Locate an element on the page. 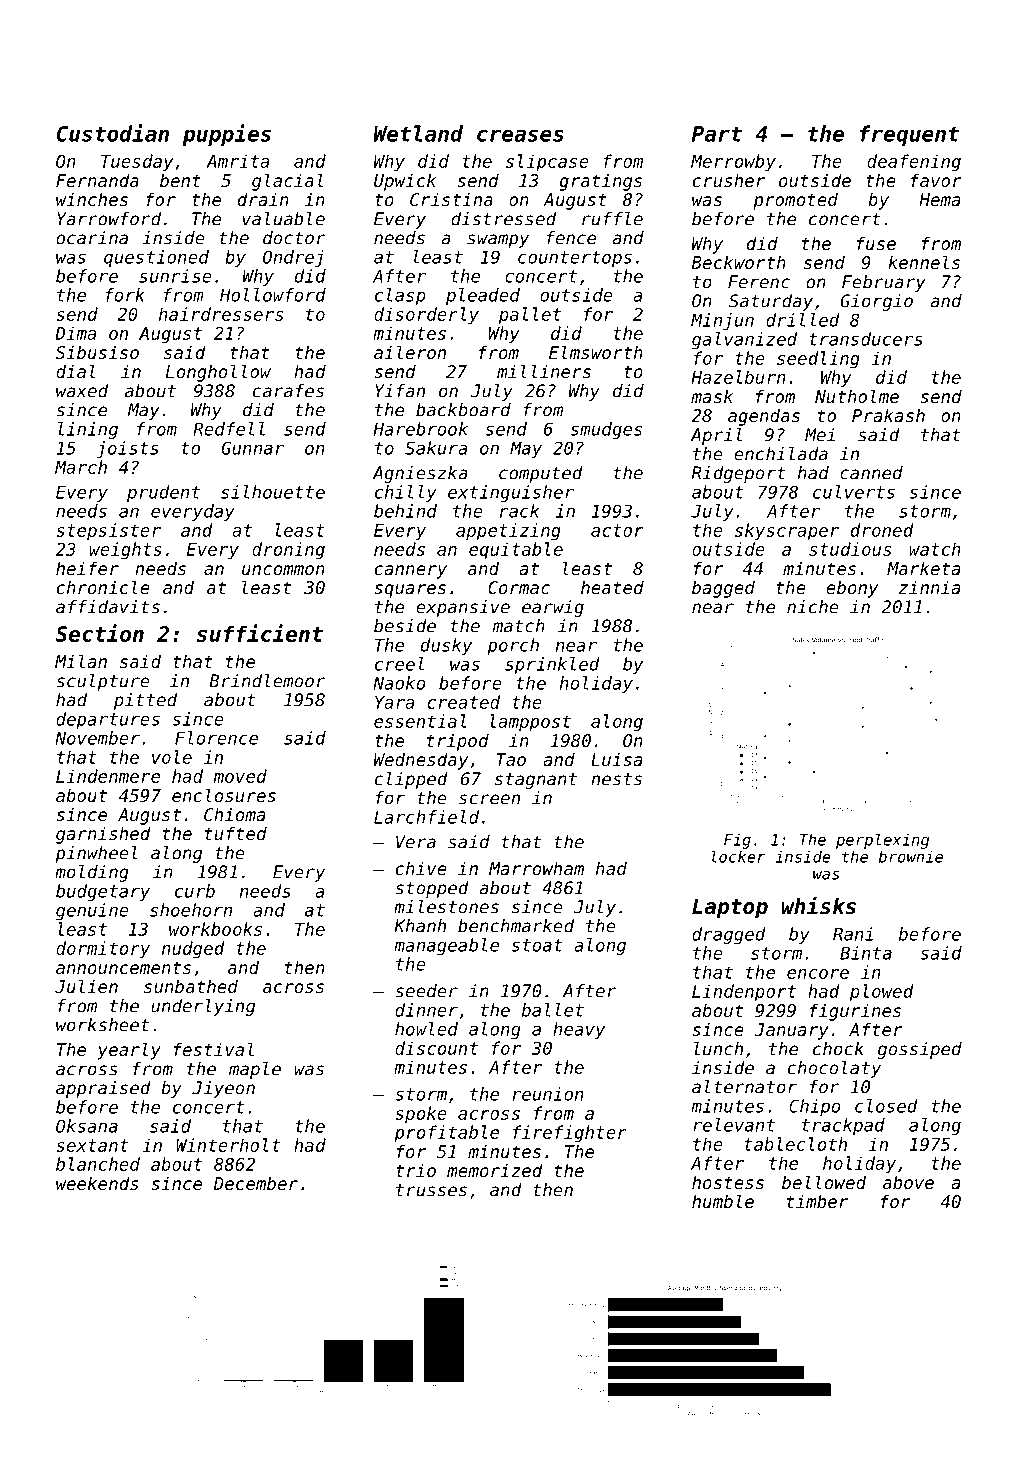 This image has width=1017, height=1473. creases is located at coordinates (520, 135).
